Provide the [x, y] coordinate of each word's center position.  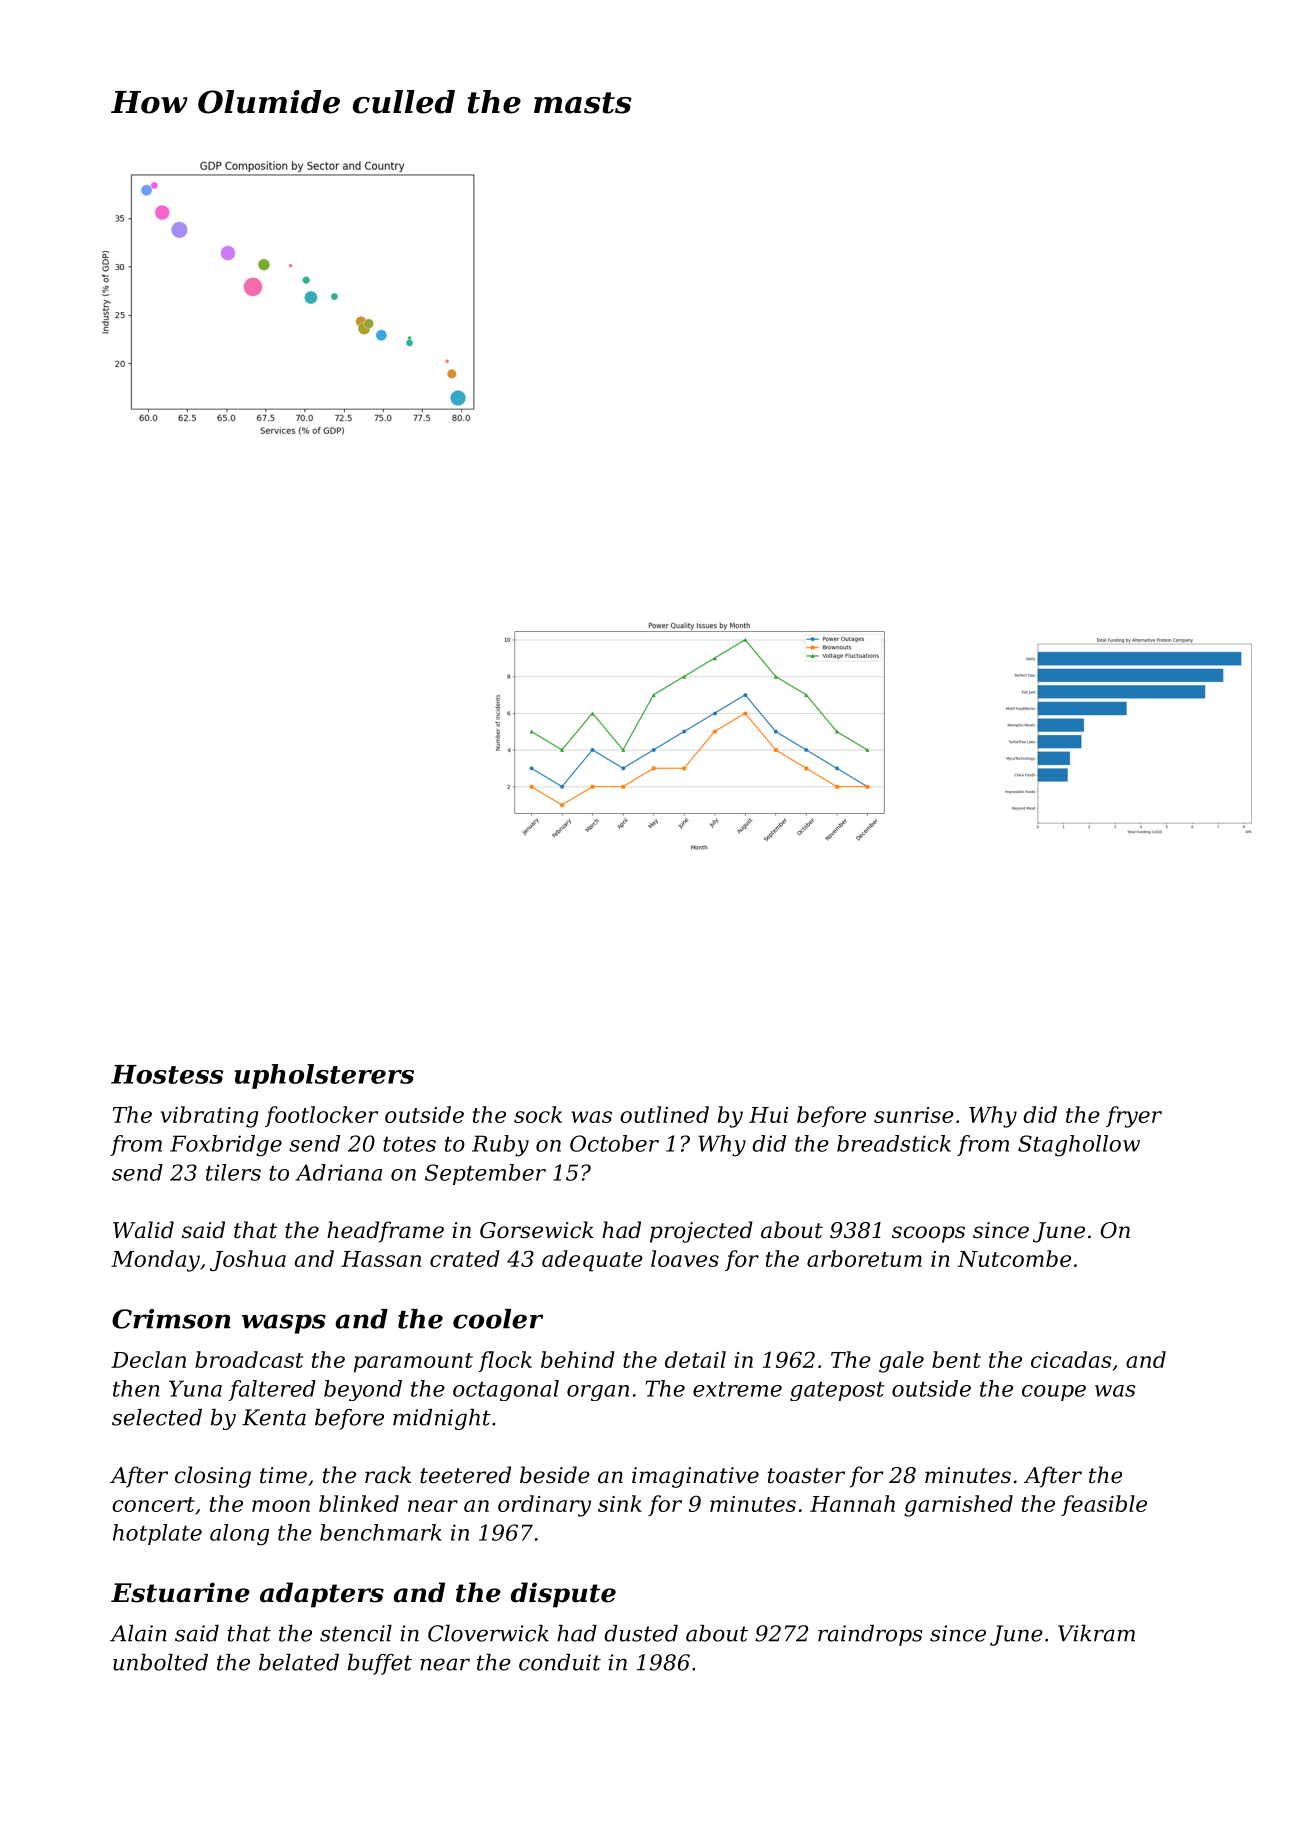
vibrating [209, 1117]
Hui [768, 1115]
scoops [928, 1234]
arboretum [864, 1258]
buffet [380, 1664]
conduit [560, 1662]
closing [213, 1477]
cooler [498, 1319]
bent [956, 1359]
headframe [385, 1232]
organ [598, 1393]
